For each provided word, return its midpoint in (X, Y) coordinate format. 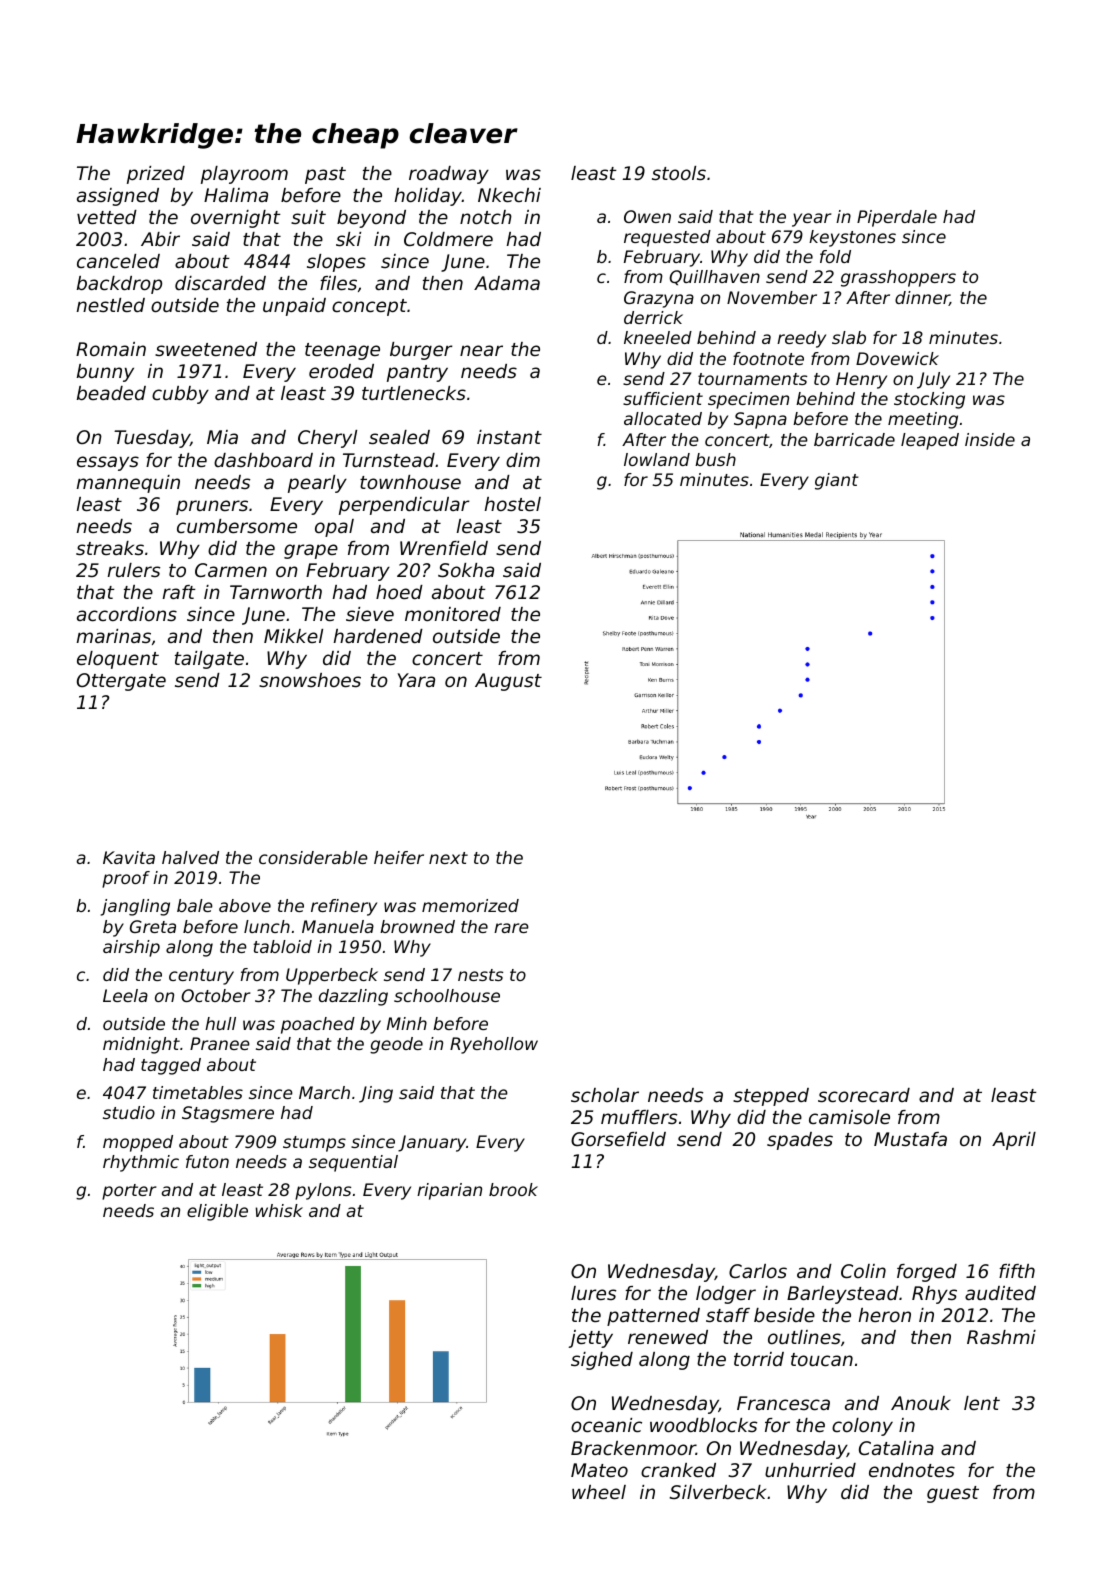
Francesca (783, 1403)
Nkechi (509, 195)
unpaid (294, 307)
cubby (180, 395)
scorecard (864, 1095)
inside (990, 439)
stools (679, 173)
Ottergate (121, 682)
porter (129, 1192)
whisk (279, 1210)
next (448, 858)
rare (511, 928)
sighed (602, 1361)
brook (513, 1189)
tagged (171, 1066)
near (481, 350)
